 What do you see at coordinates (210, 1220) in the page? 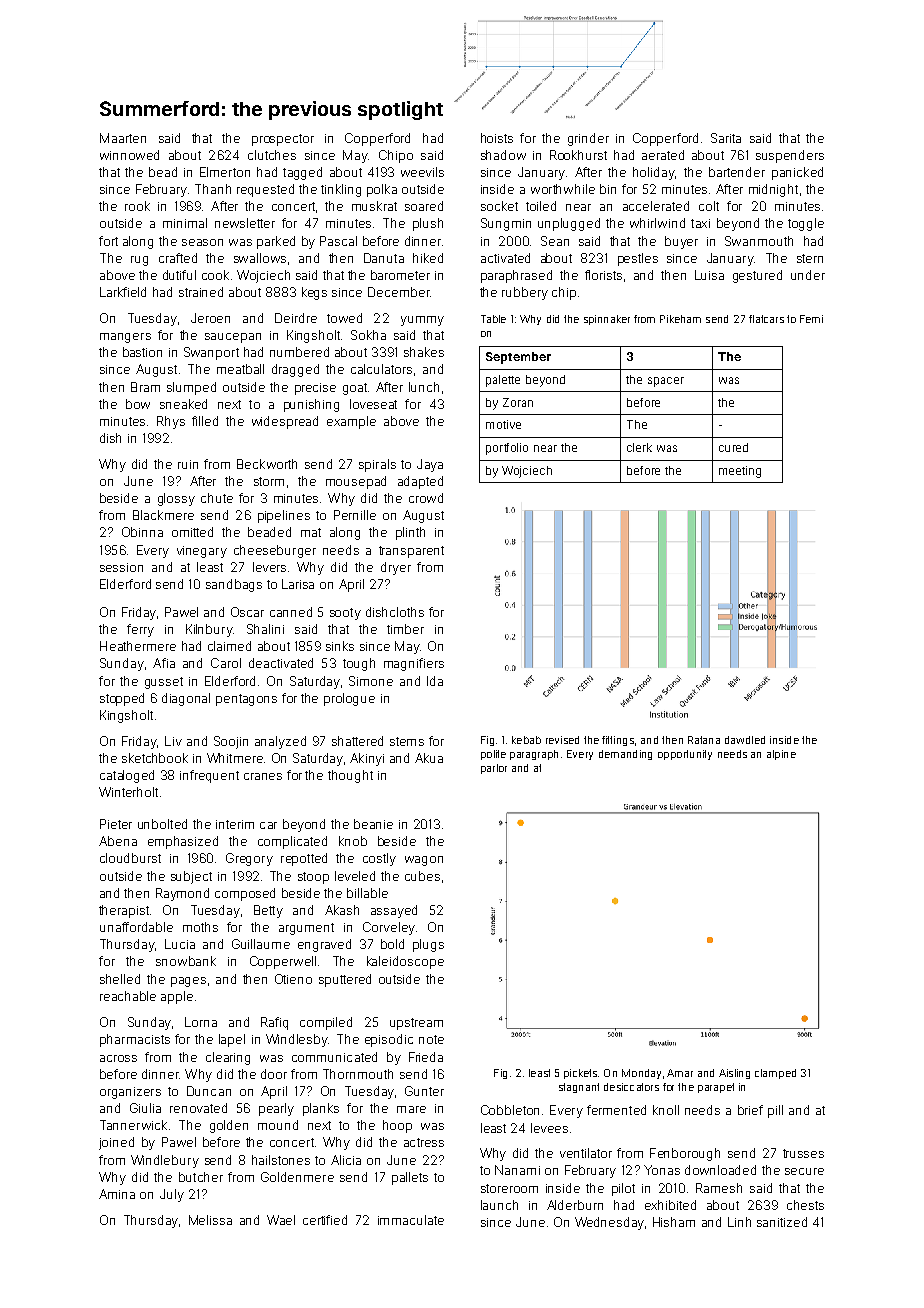
I see `Melissa` at bounding box center [210, 1220].
